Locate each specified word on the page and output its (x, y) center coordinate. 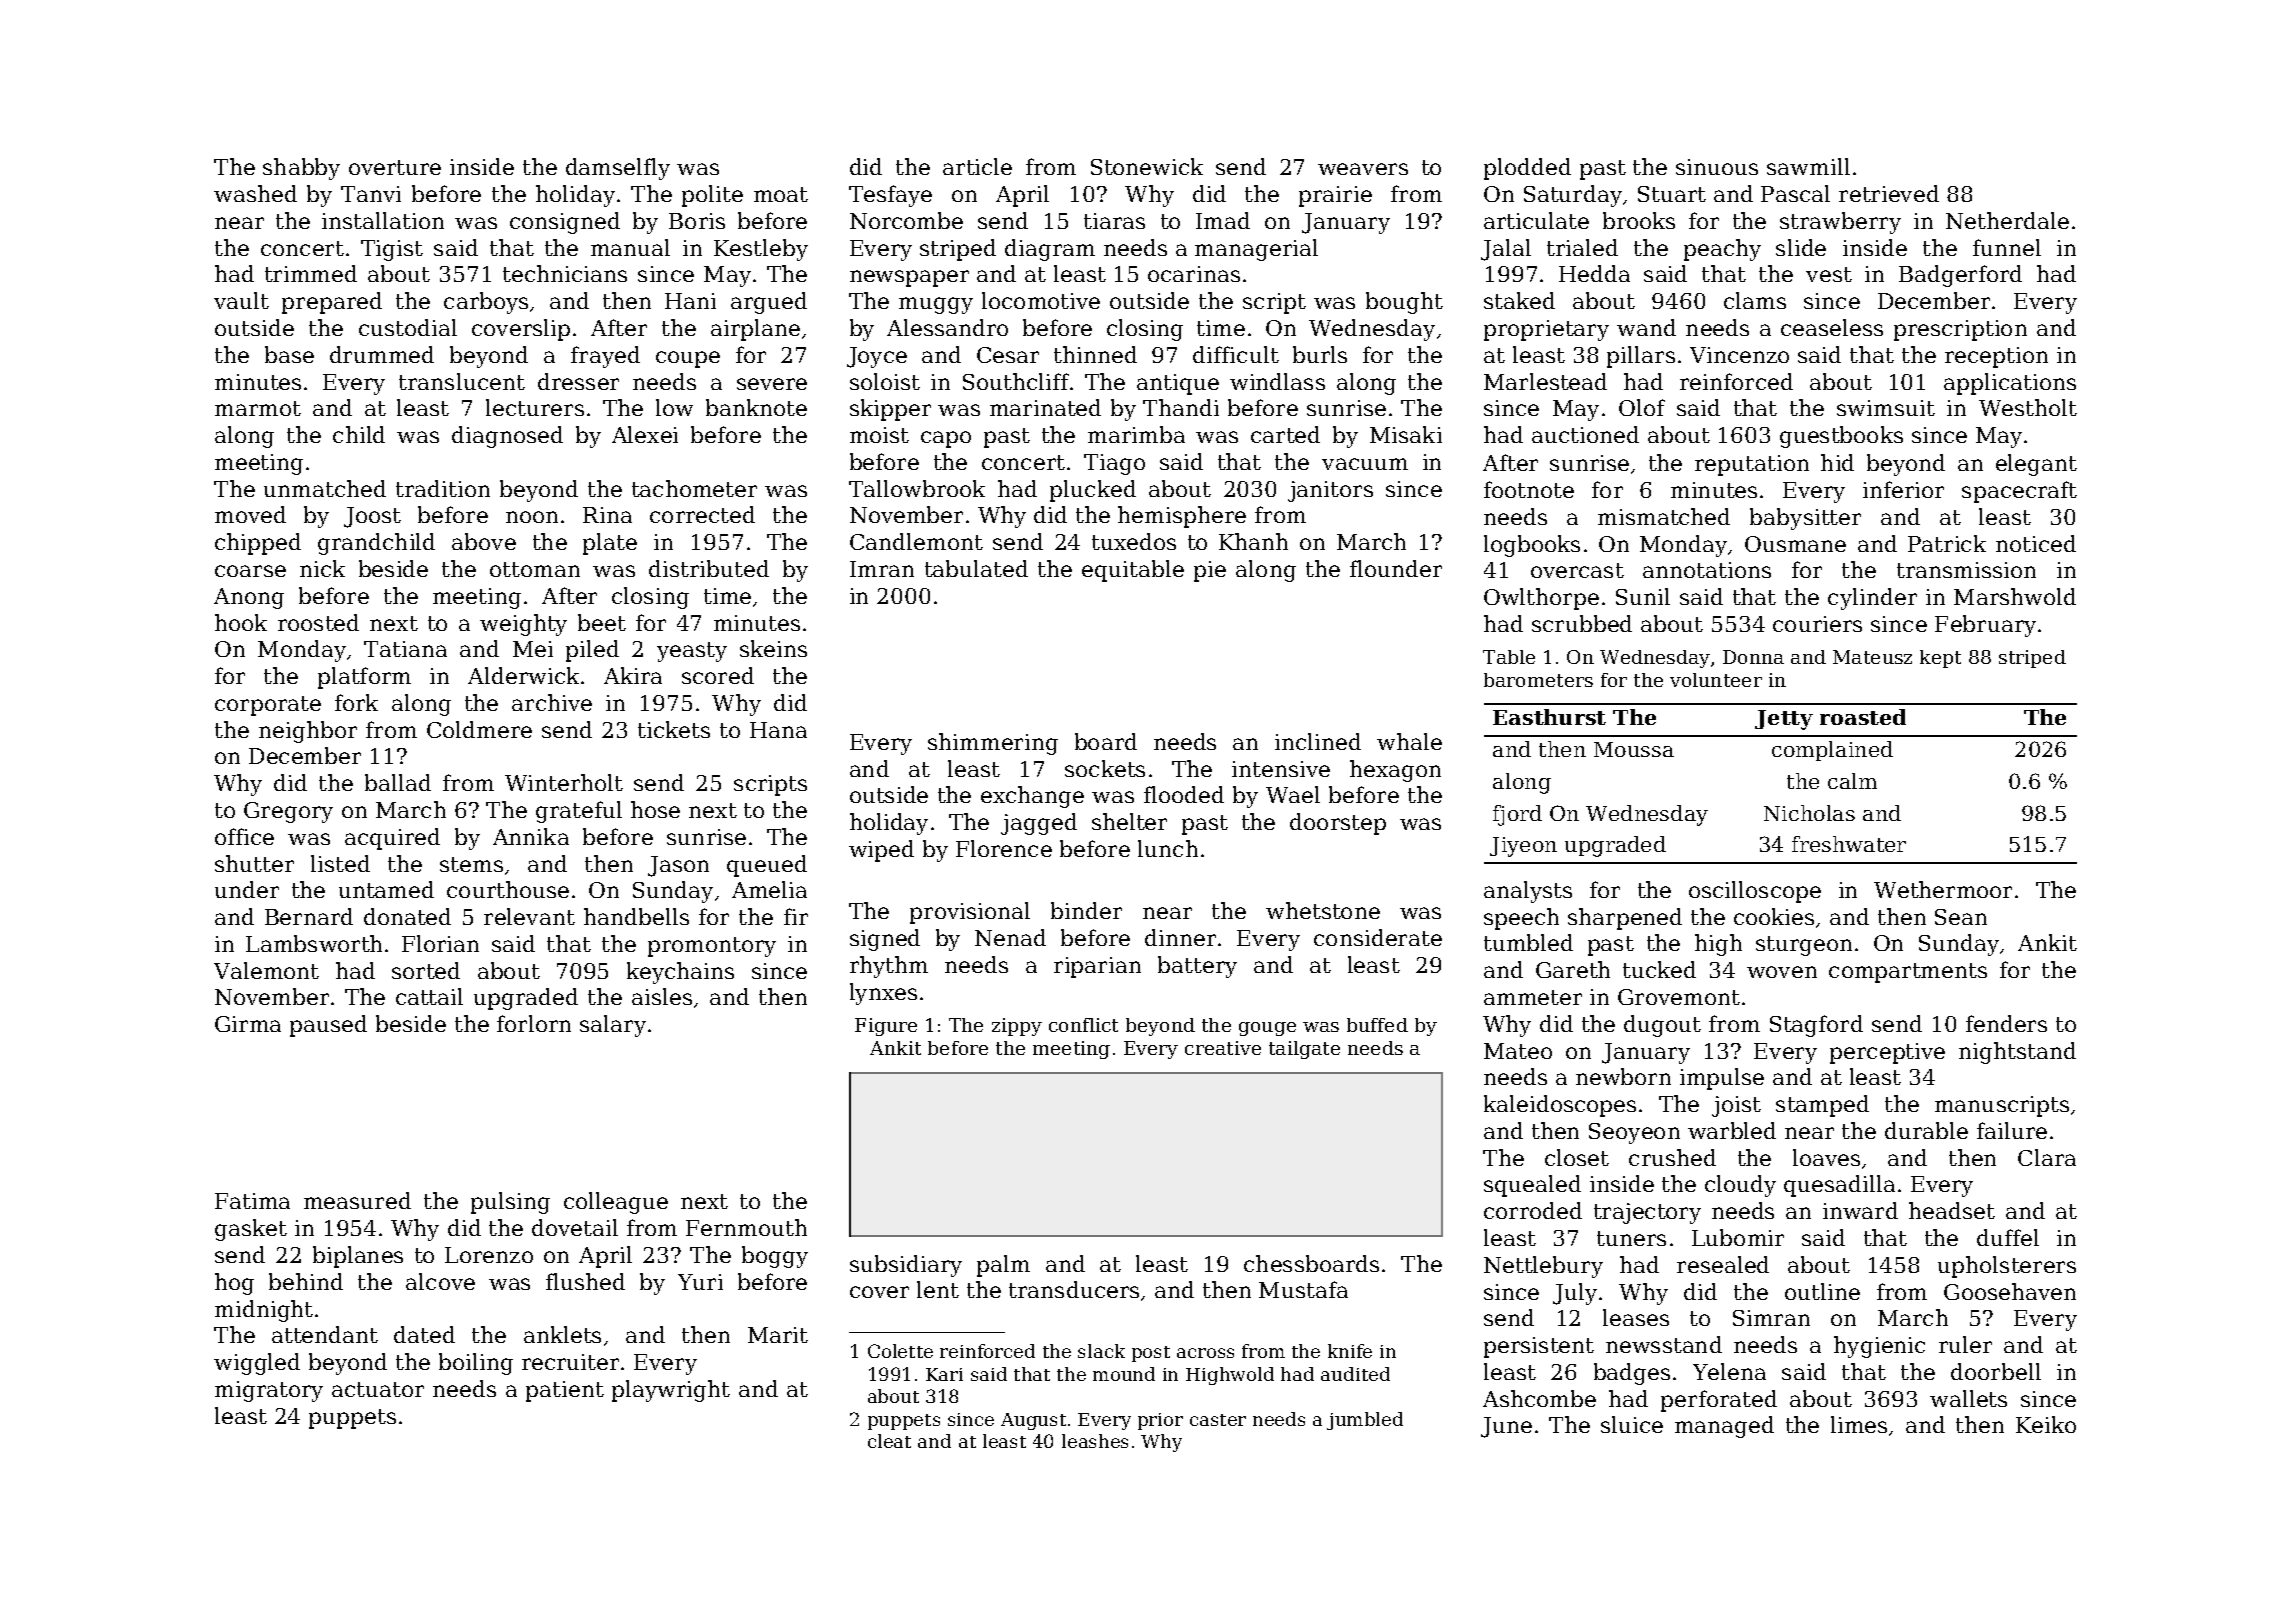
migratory (269, 1391)
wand (1646, 327)
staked (1519, 300)
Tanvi (371, 194)
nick (322, 568)
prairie (1335, 196)
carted (1285, 434)
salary (613, 1026)
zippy (1017, 1027)
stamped (1822, 1106)
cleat (889, 1441)
